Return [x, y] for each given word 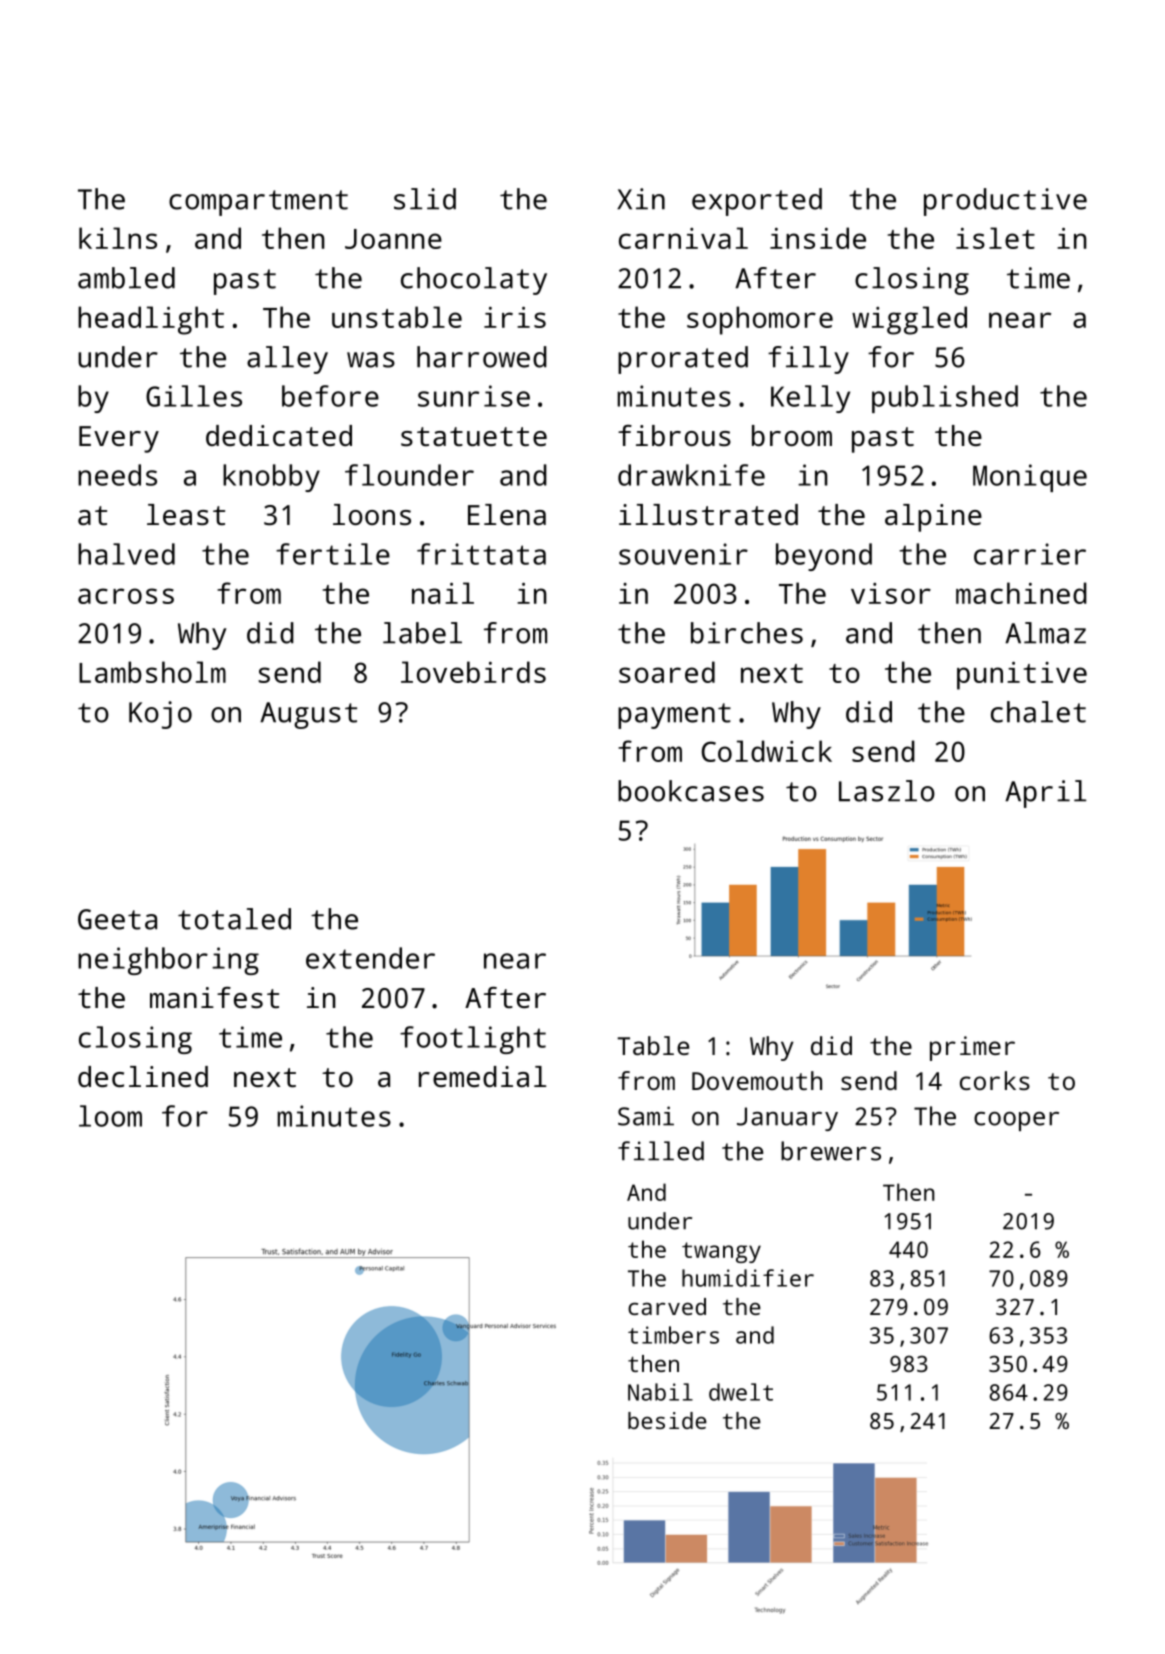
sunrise [474, 396]
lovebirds [473, 672]
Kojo [160, 715]
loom [110, 1116]
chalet [1038, 712]
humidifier [748, 1278]
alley [287, 360]
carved [667, 1306]
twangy [721, 1252]
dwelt [741, 1392]
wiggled [909, 320]
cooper [1016, 1121]
